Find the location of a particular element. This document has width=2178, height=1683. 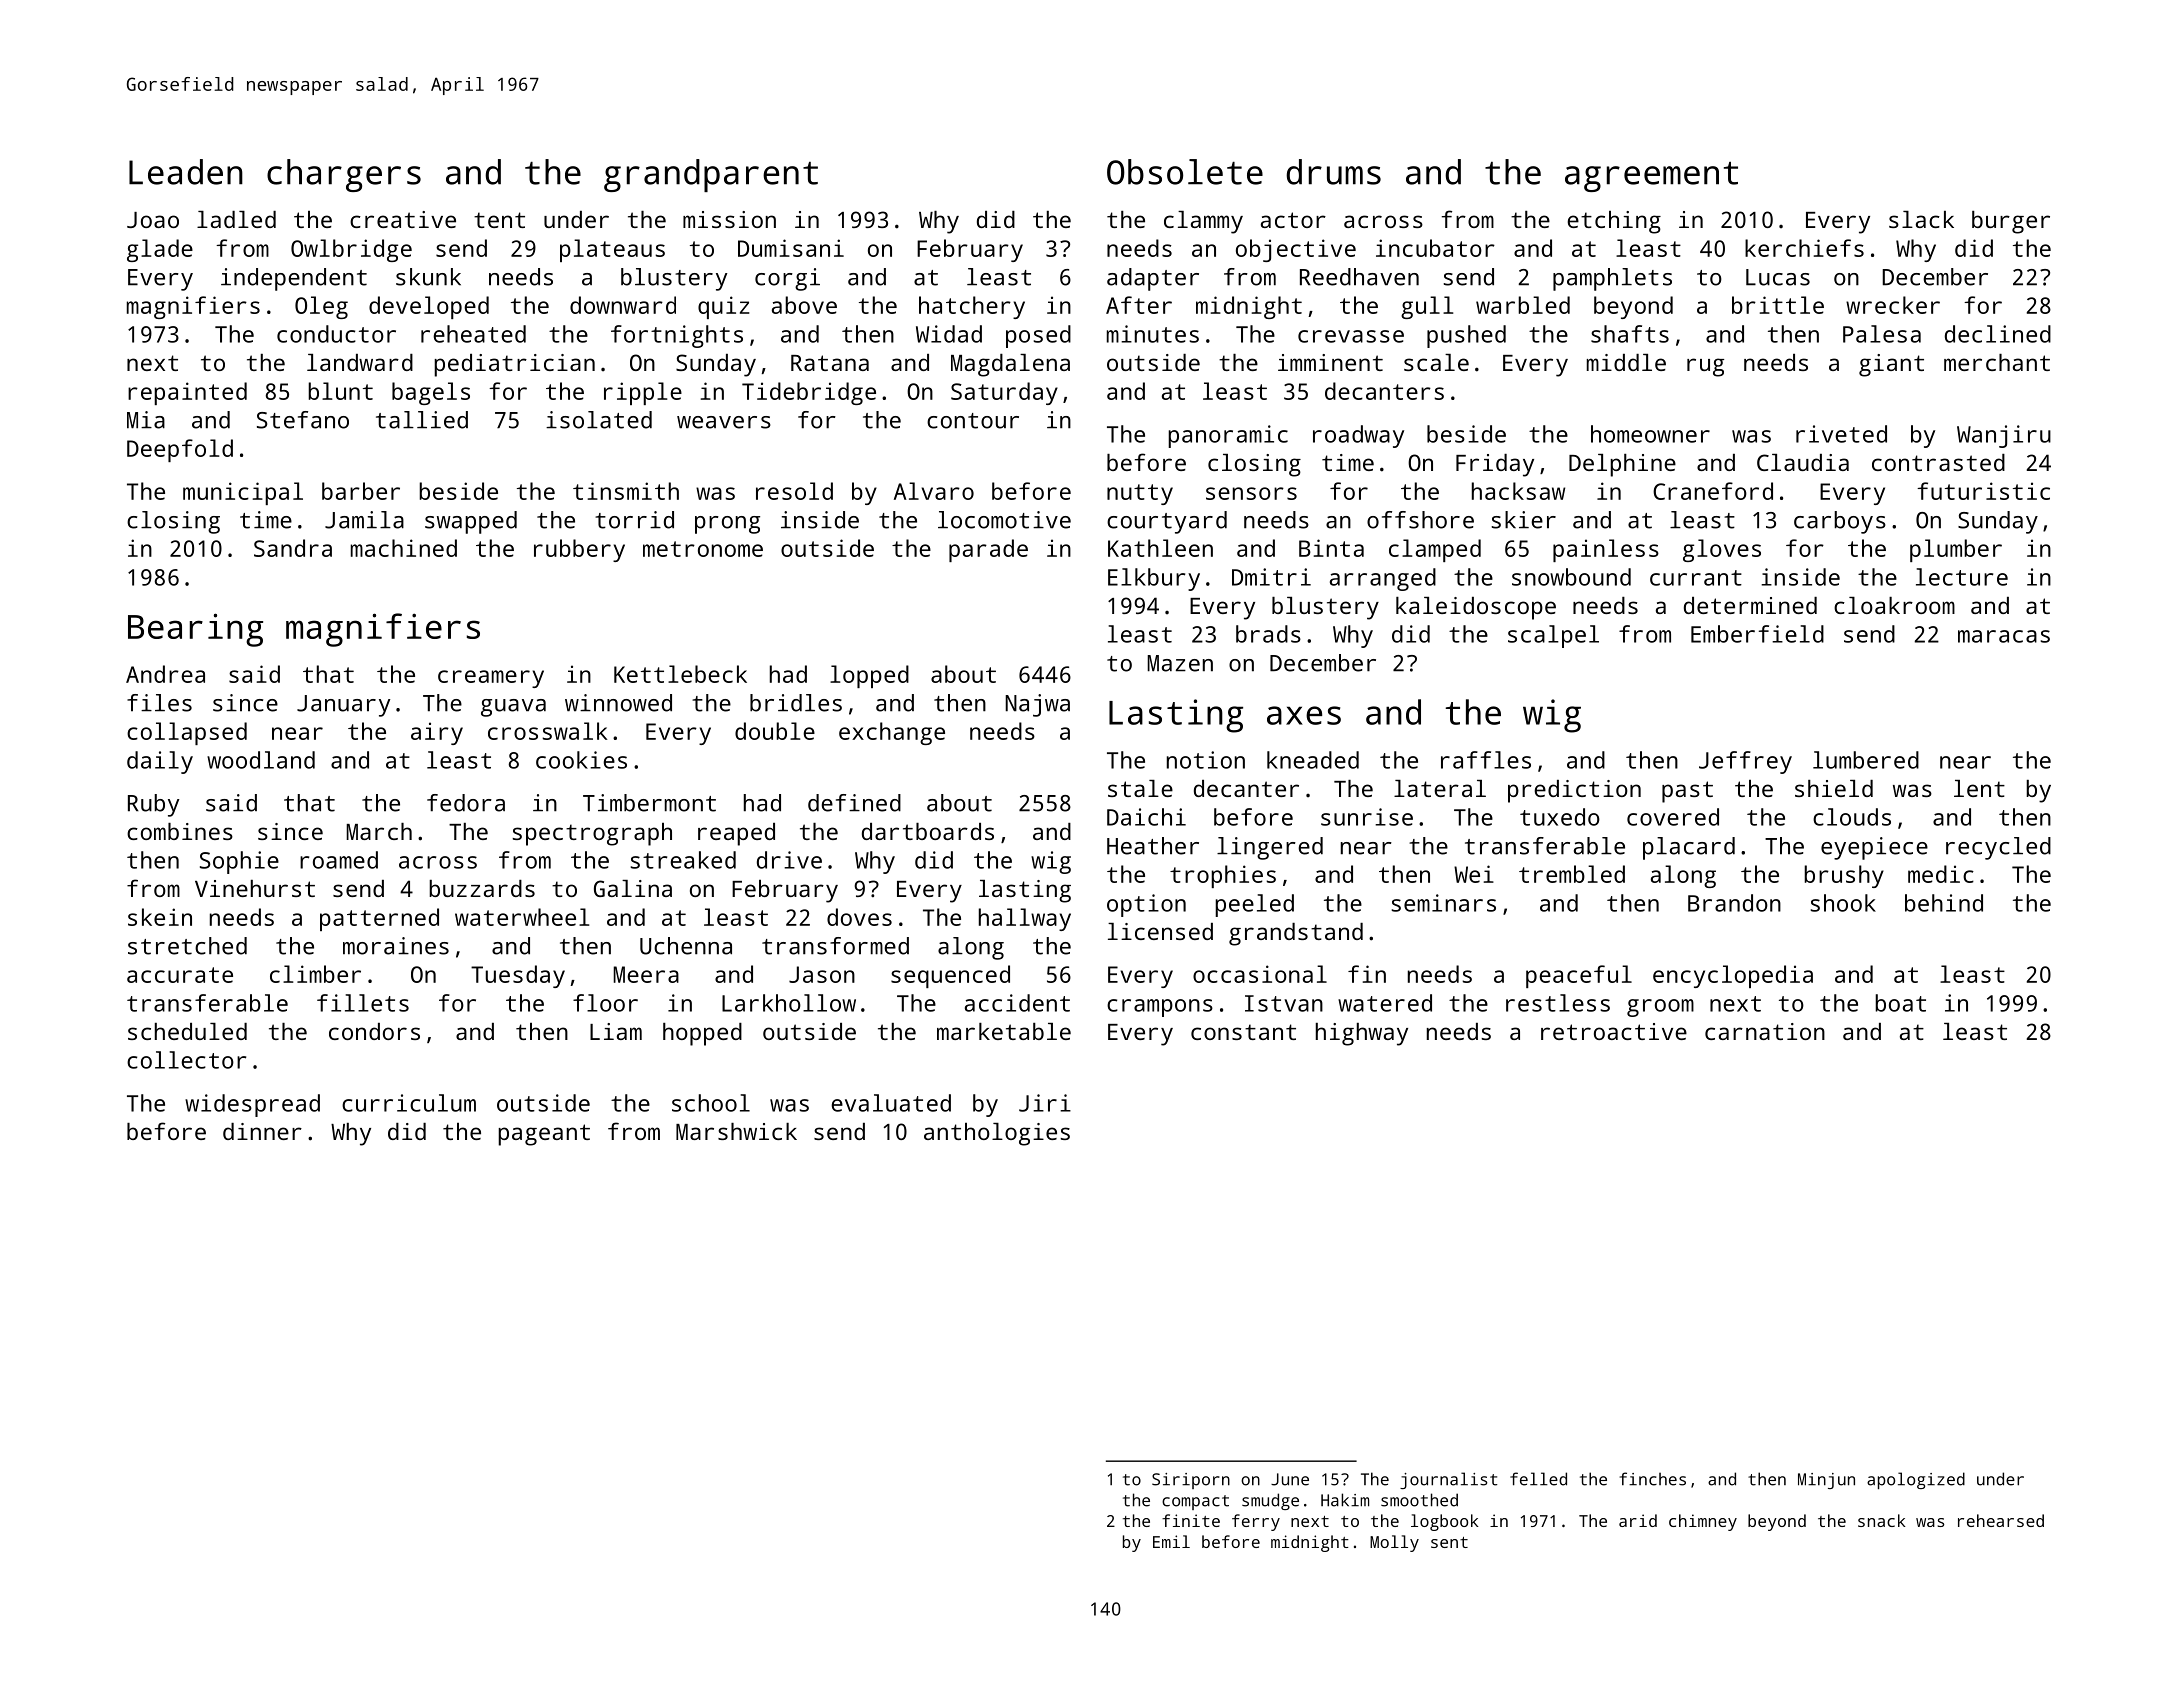

Emil is located at coordinates (1171, 1541).
